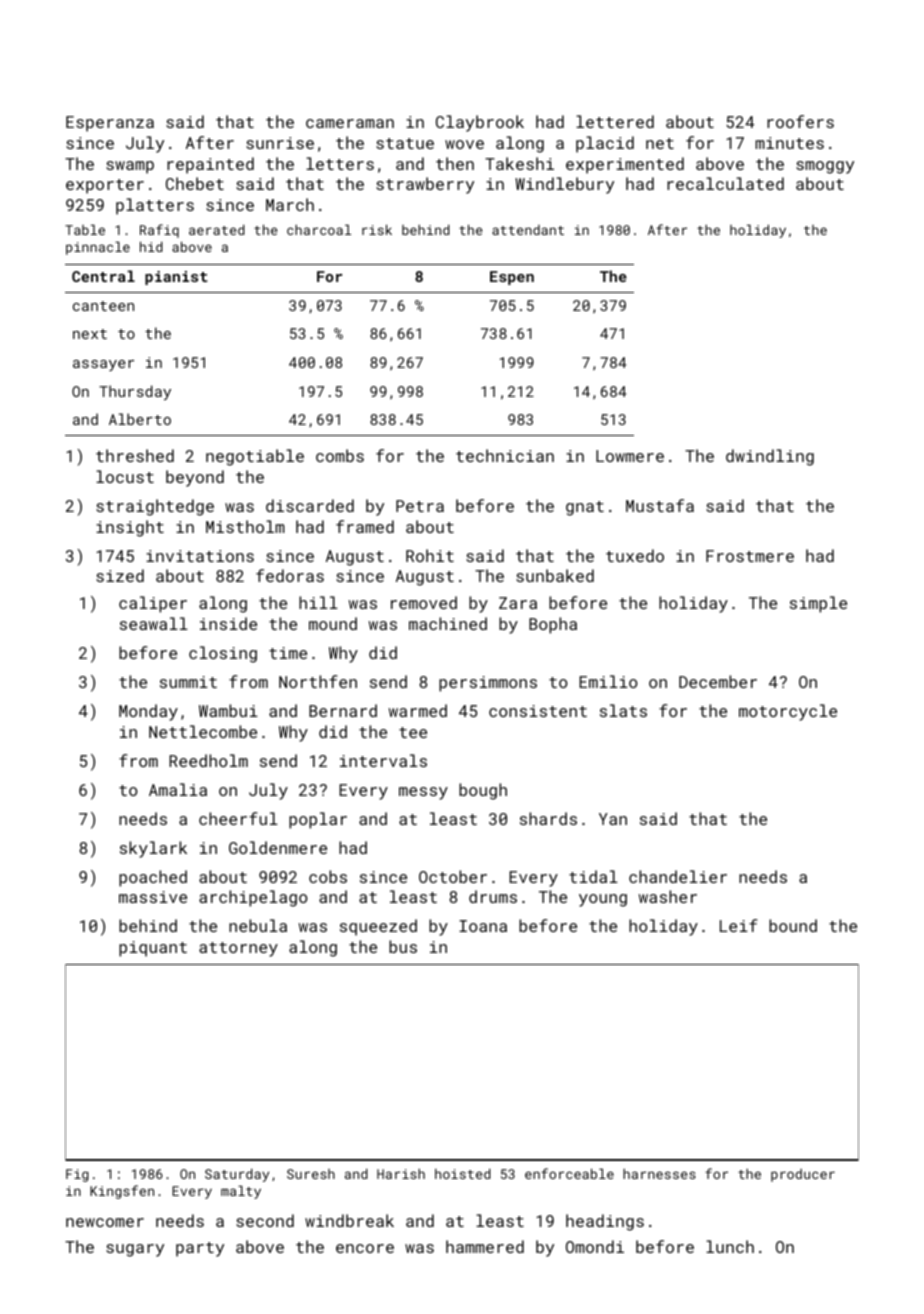  I want to click on Harish, so click(401, 1174).
